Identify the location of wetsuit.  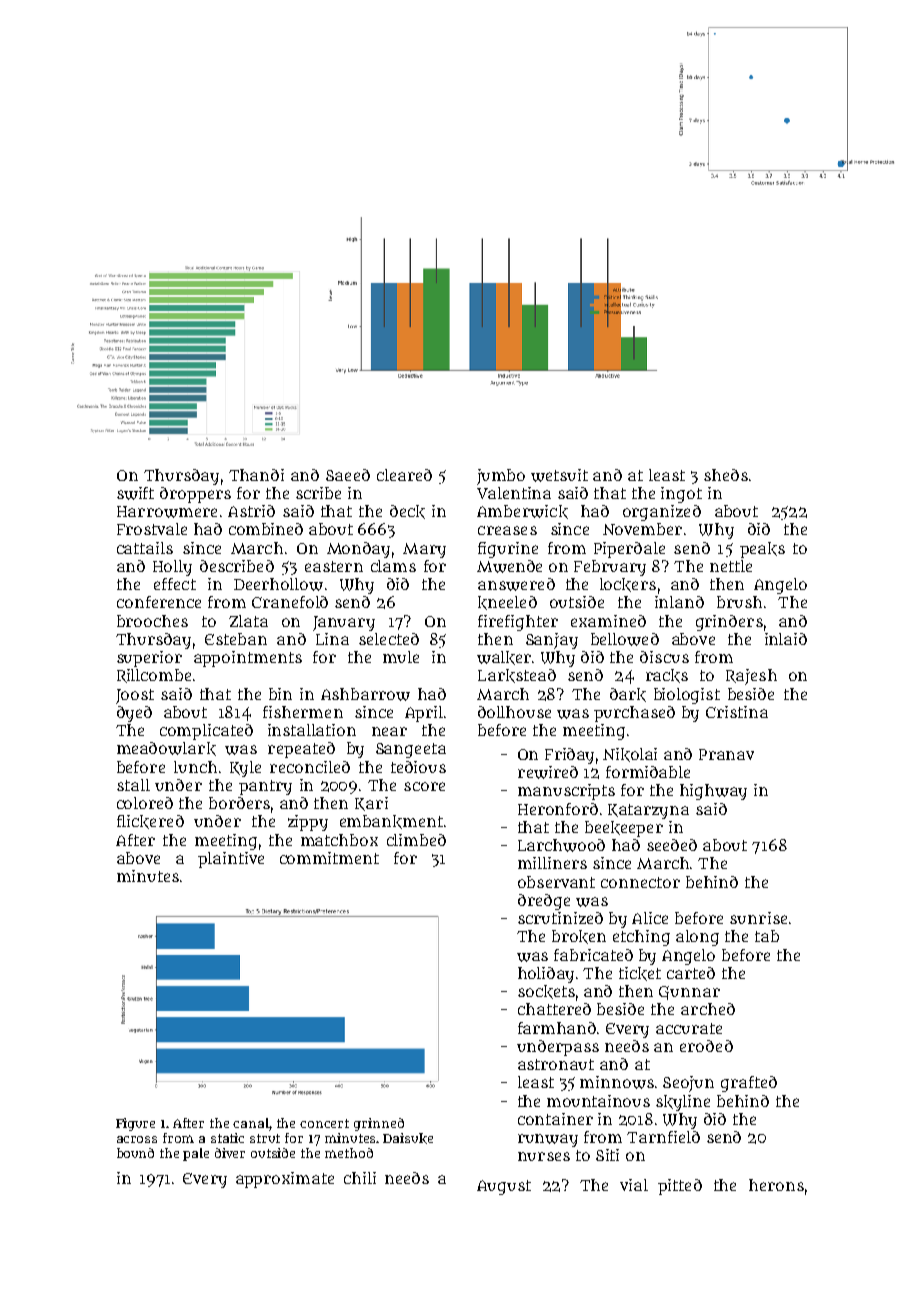
(559, 475).
